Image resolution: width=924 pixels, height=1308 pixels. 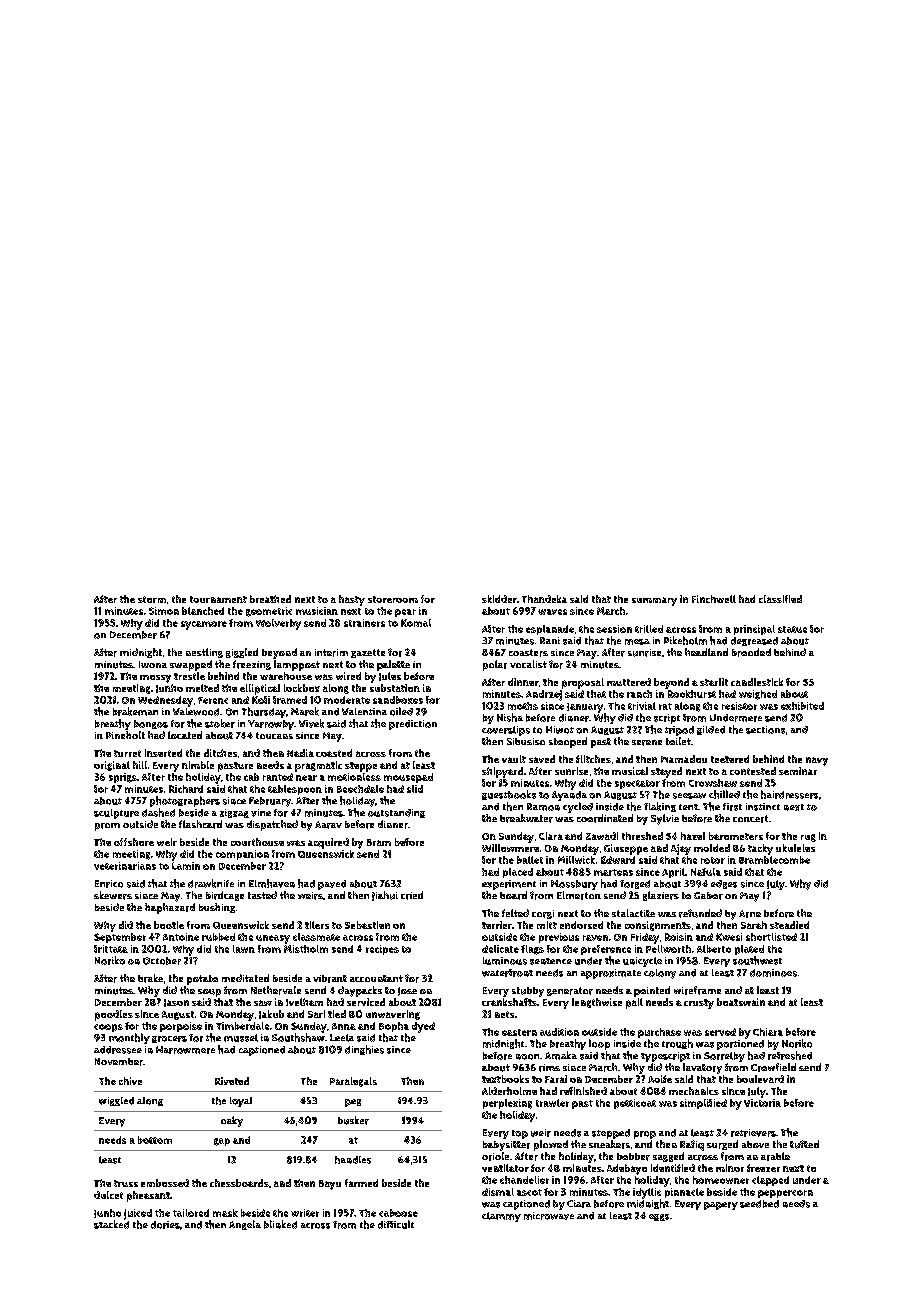 What do you see at coordinates (198, 765) in the screenshot?
I see `nimble` at bounding box center [198, 765].
